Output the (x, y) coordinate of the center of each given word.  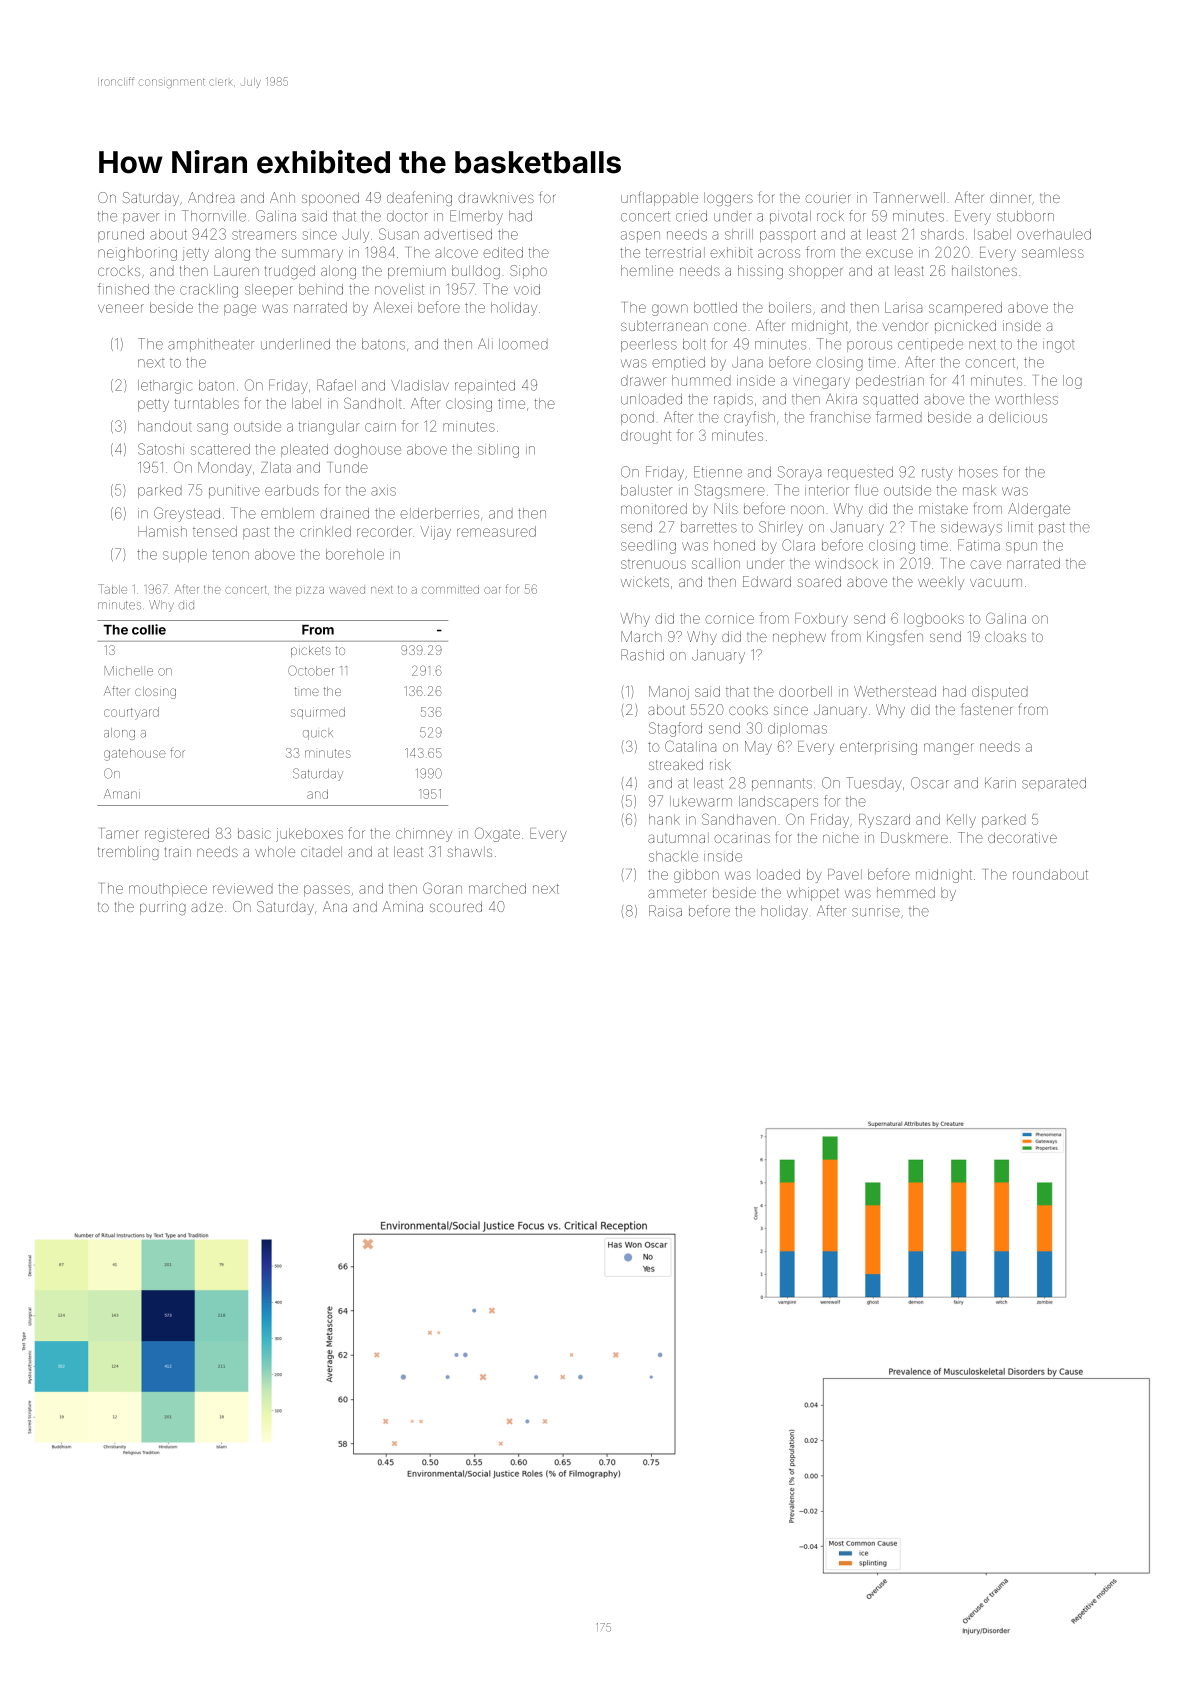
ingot (1059, 347)
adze (207, 906)
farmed (899, 417)
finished (123, 289)
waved (347, 590)
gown (670, 310)
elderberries (439, 513)
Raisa (665, 911)
